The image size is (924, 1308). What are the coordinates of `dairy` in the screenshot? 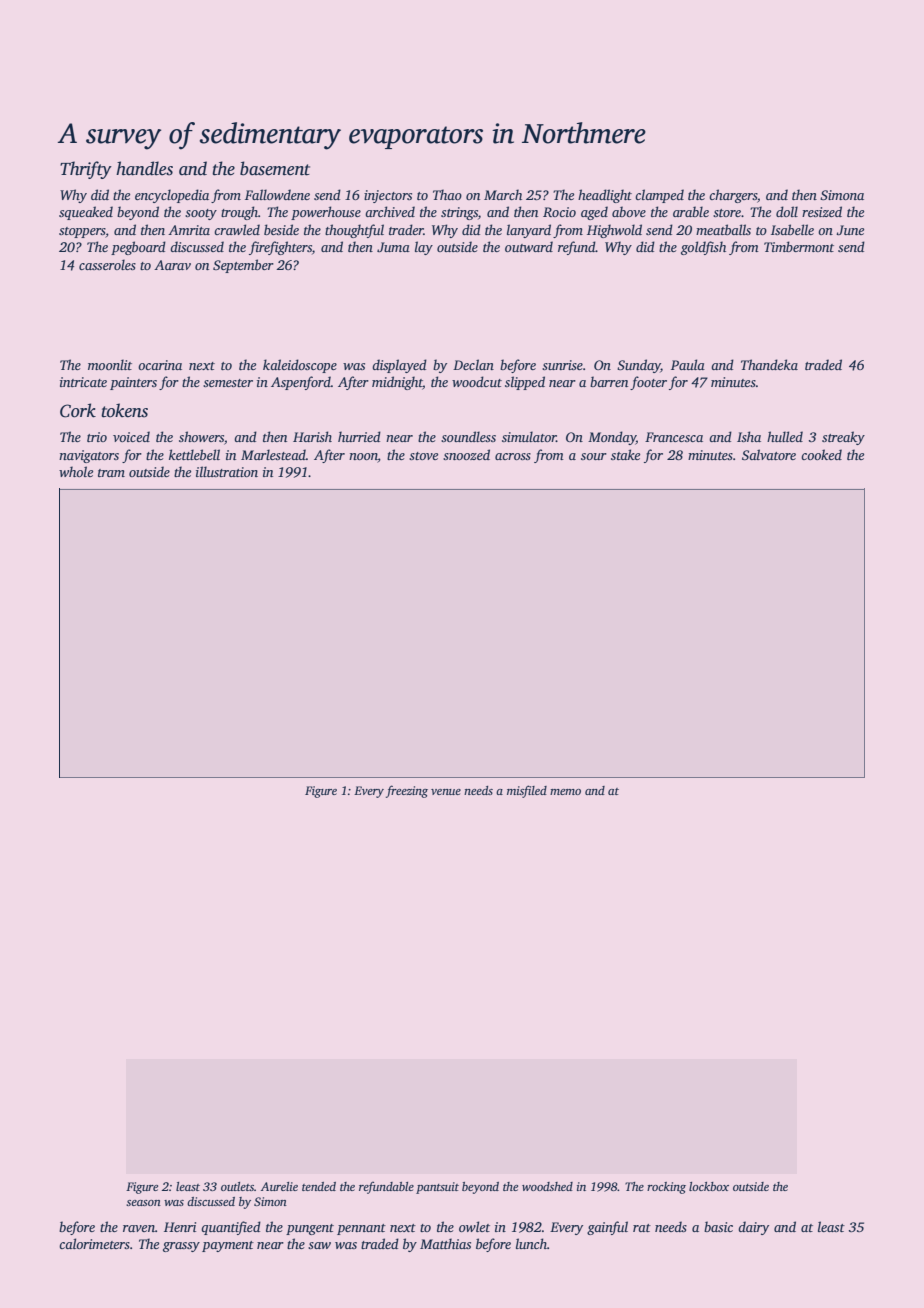 It's located at (753, 1228).
